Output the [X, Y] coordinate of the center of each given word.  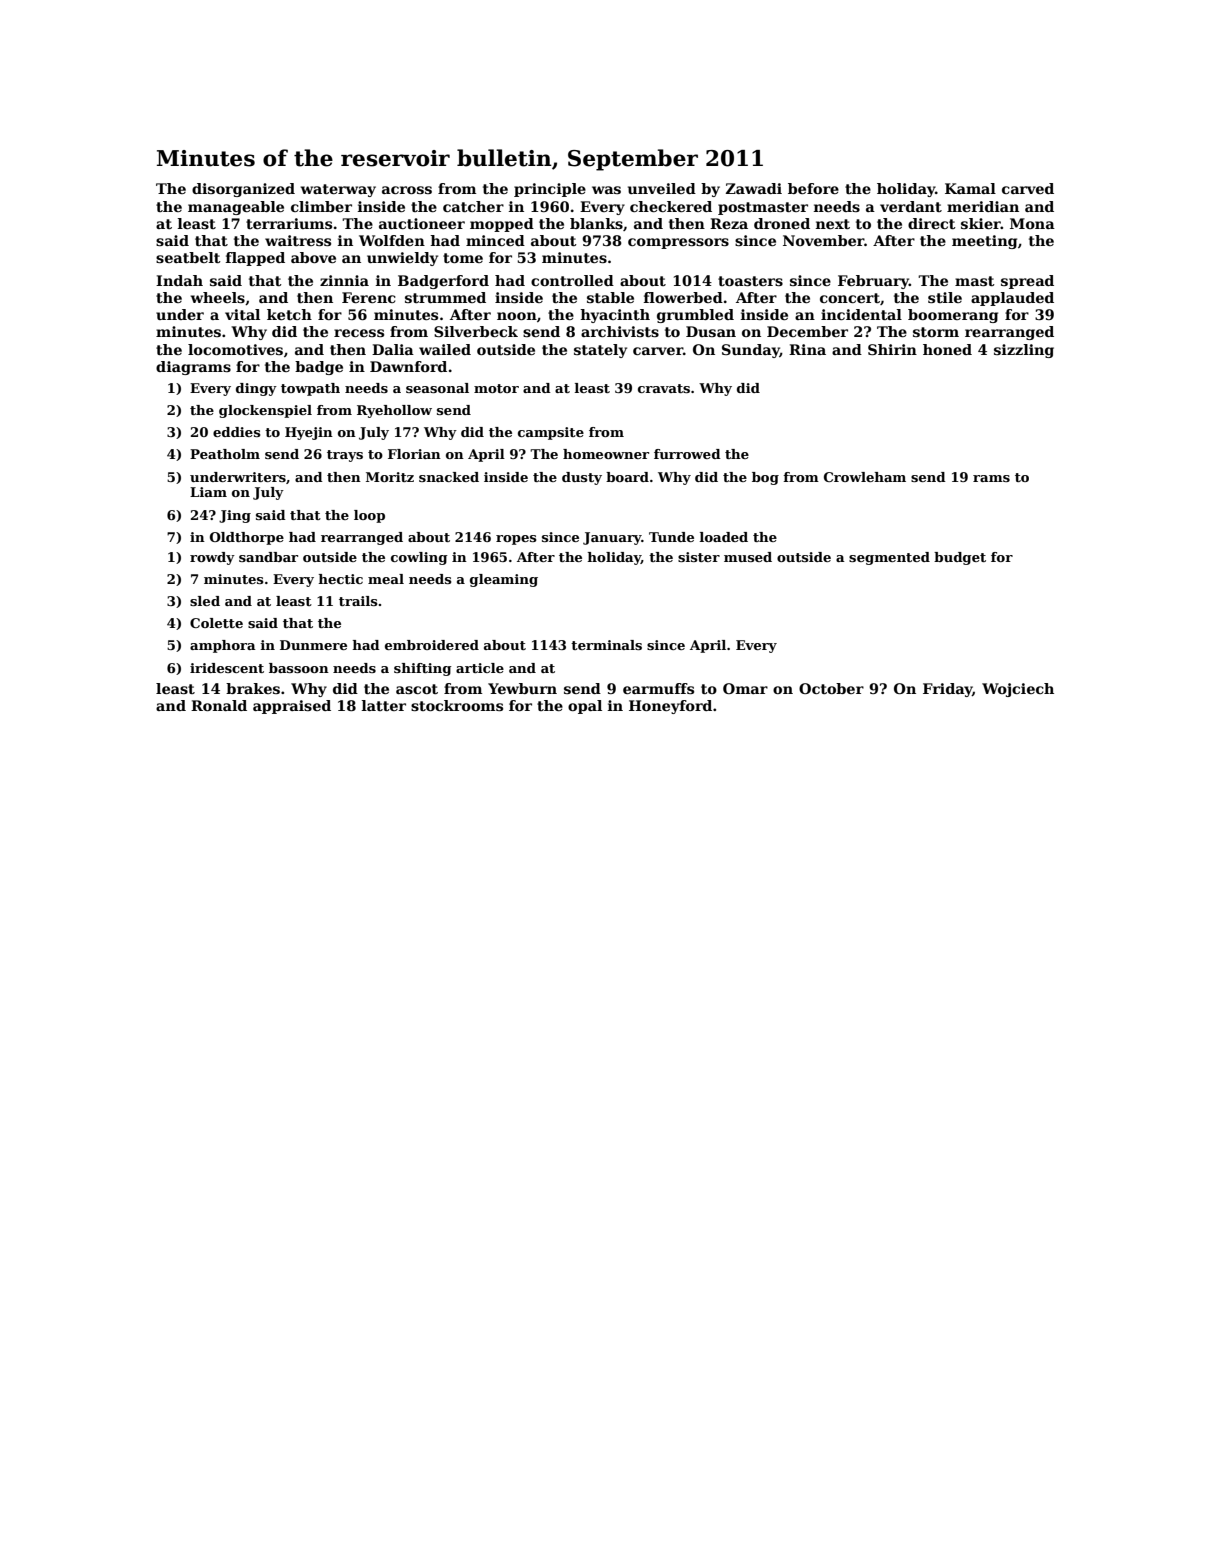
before [813, 188]
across [407, 190]
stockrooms [457, 705]
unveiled [662, 188]
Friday [948, 690]
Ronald [219, 705]
